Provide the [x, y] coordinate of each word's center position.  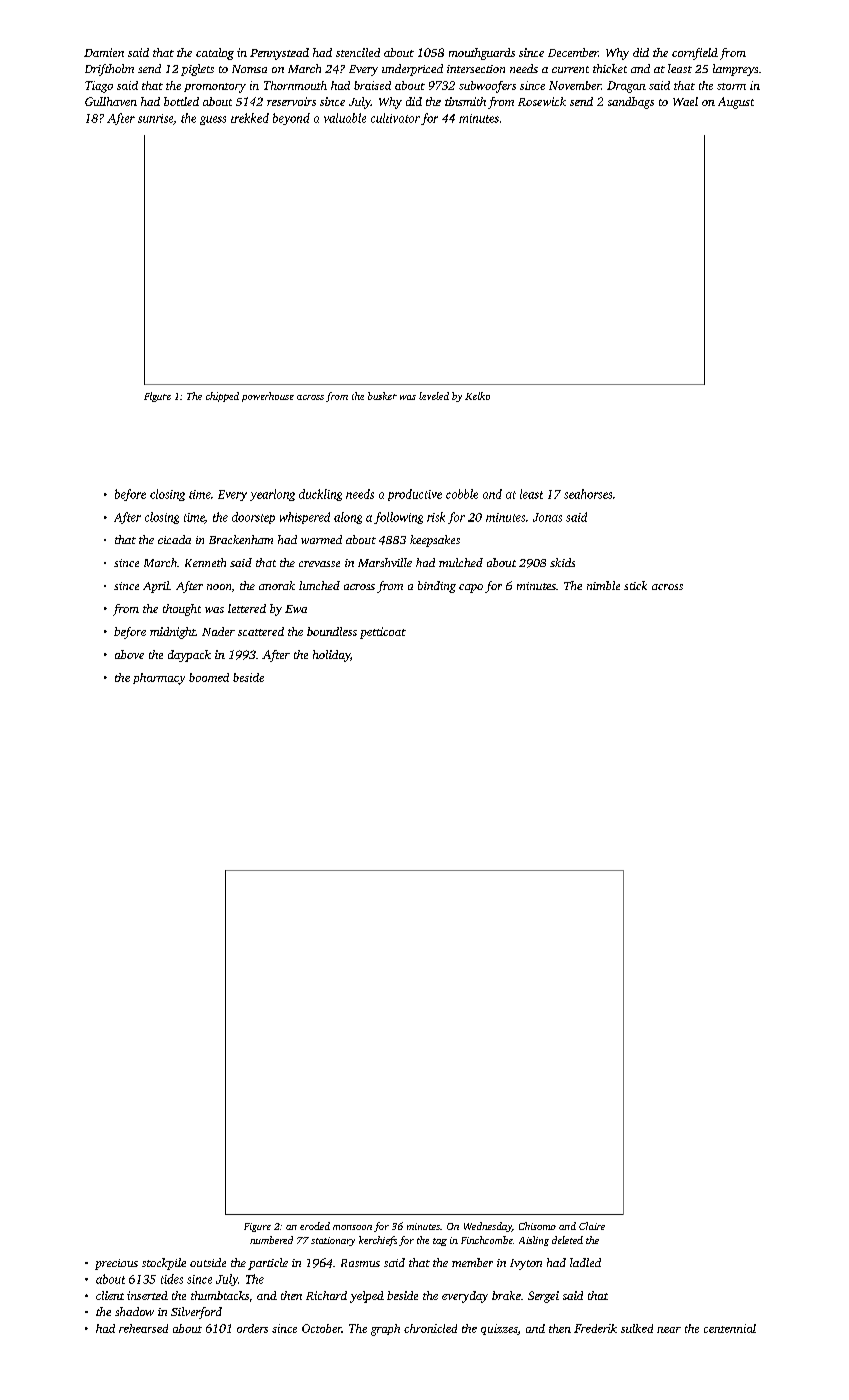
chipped [222, 397]
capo [471, 588]
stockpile [164, 1264]
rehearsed [143, 1328]
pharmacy [159, 679]
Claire [592, 1226]
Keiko [477, 396]
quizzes [499, 1329]
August [736, 103]
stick [635, 585]
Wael [685, 101]
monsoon [352, 1227]
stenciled [358, 52]
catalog [215, 54]
